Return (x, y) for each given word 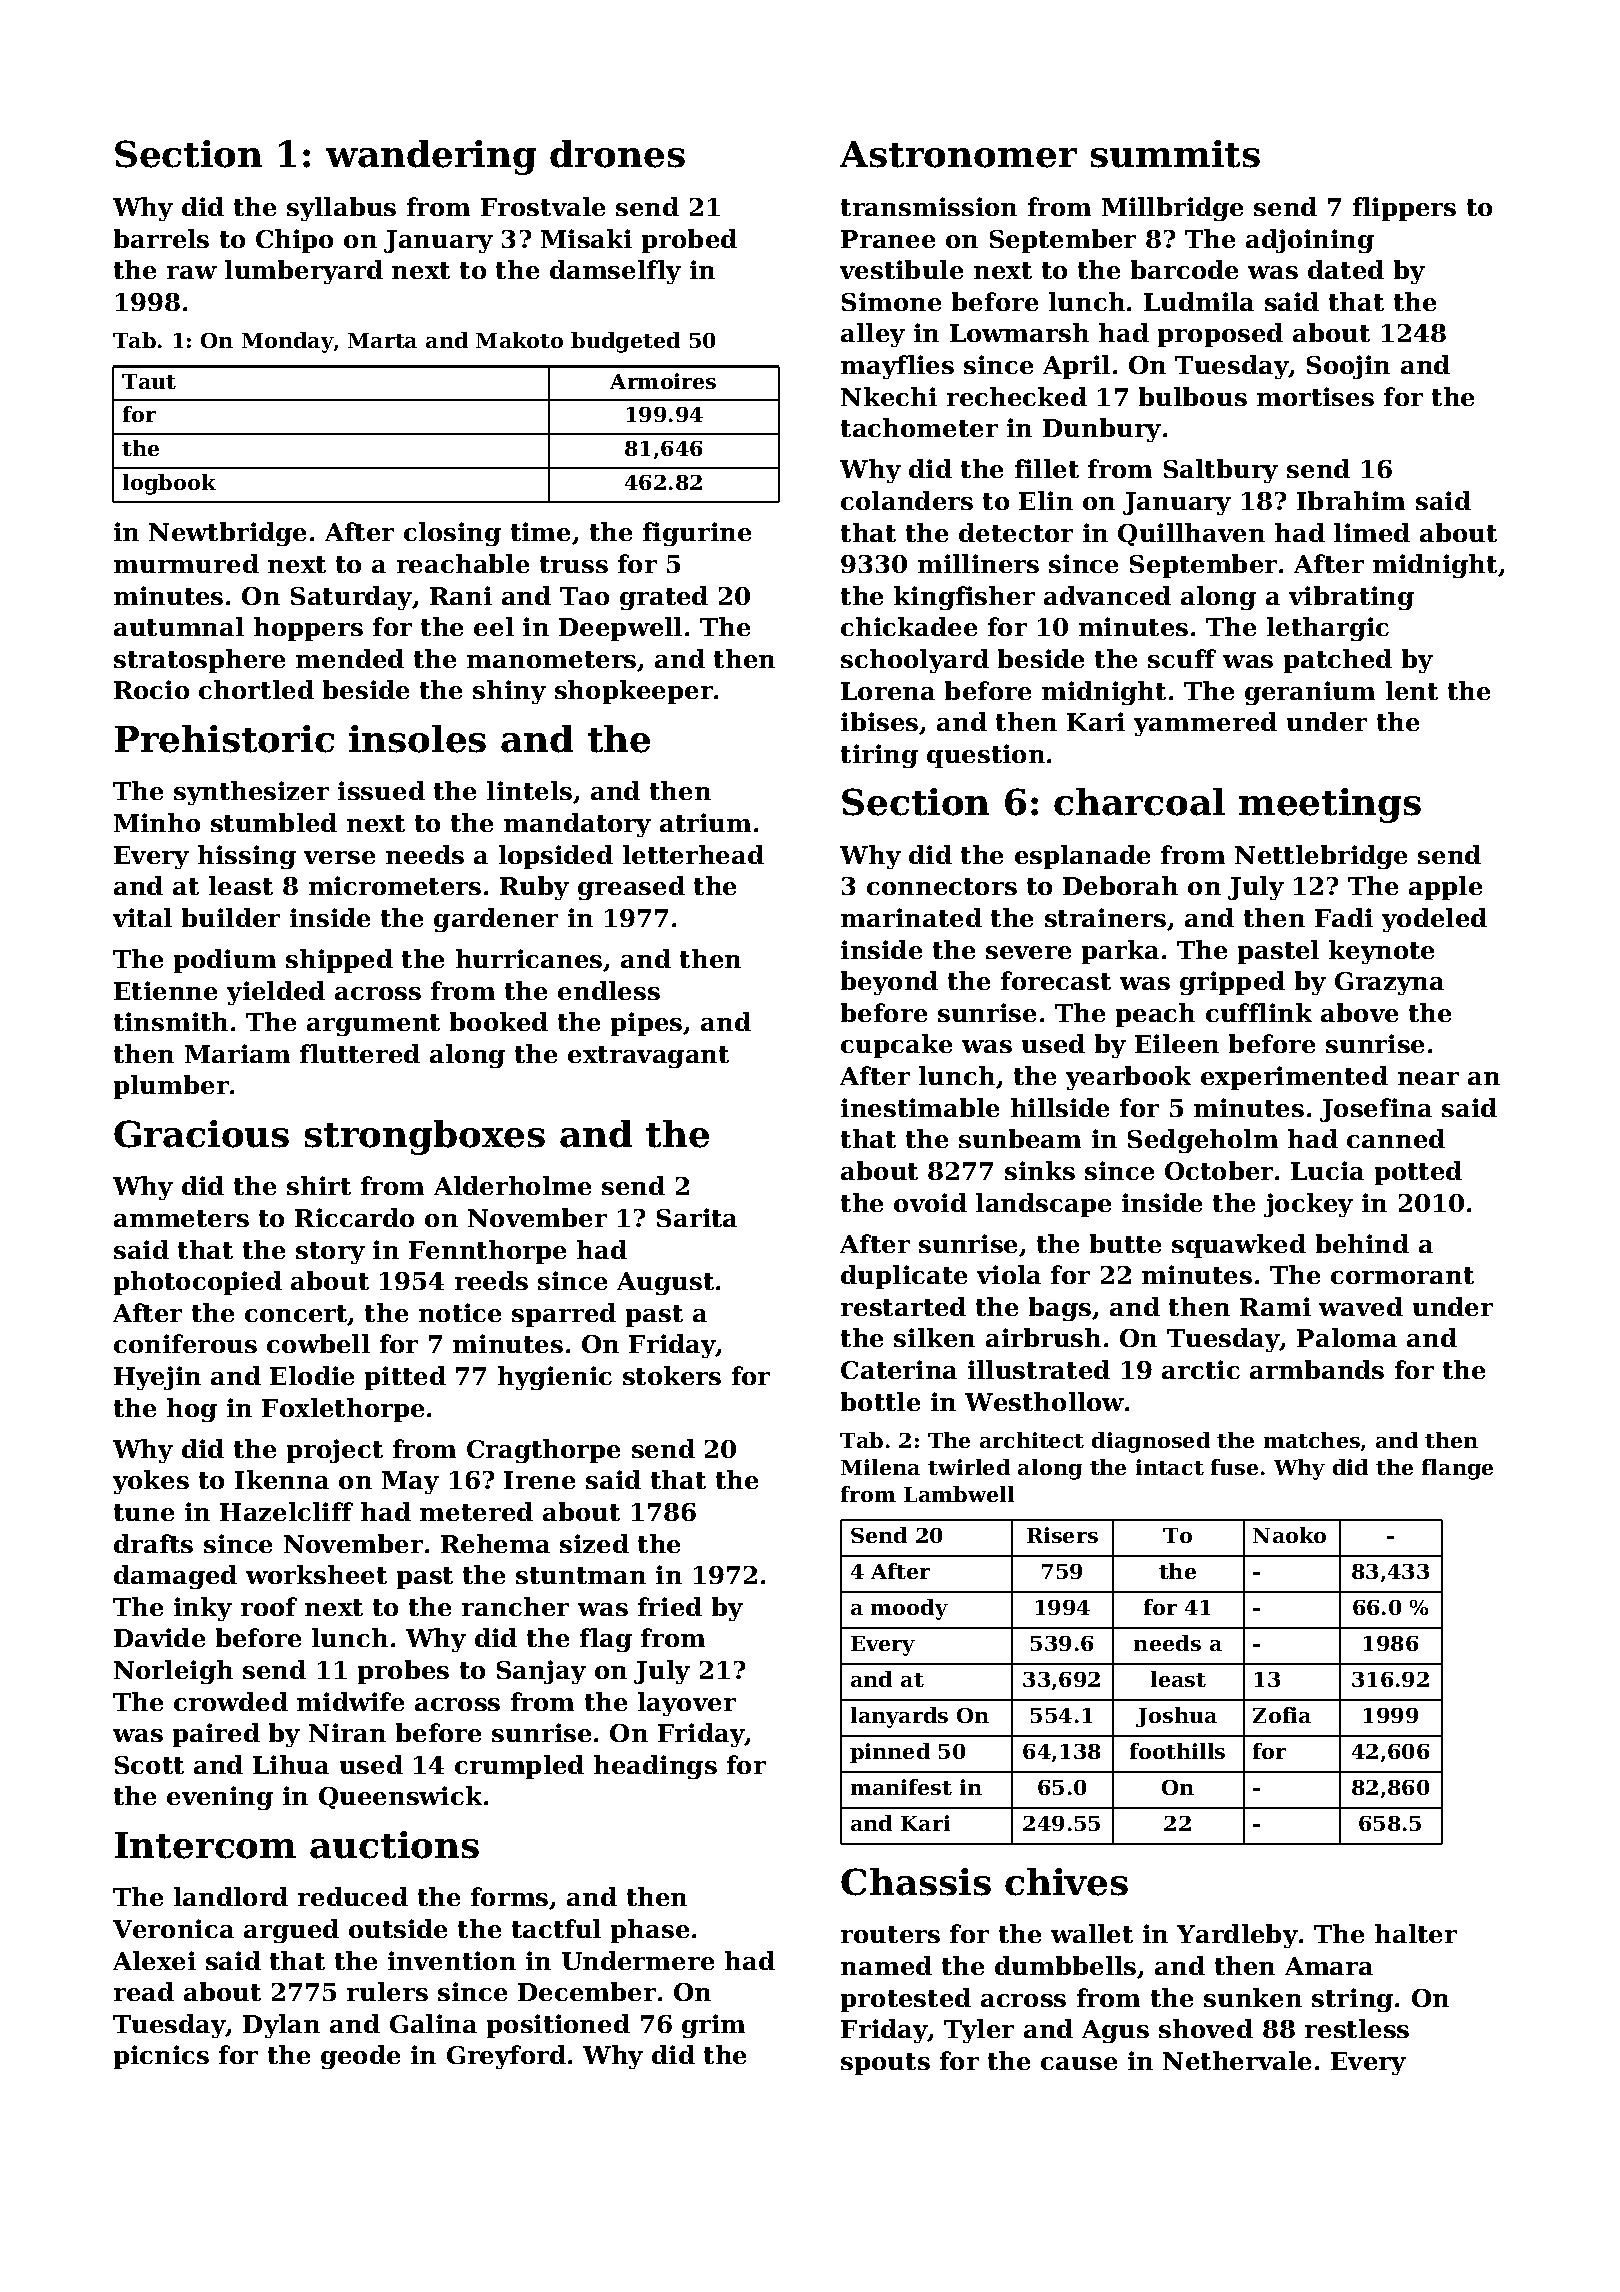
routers (890, 1934)
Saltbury (1221, 471)
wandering (431, 157)
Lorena (888, 691)
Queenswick (400, 1797)
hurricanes (529, 958)
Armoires (663, 381)
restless (1357, 2028)
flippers (1404, 209)
